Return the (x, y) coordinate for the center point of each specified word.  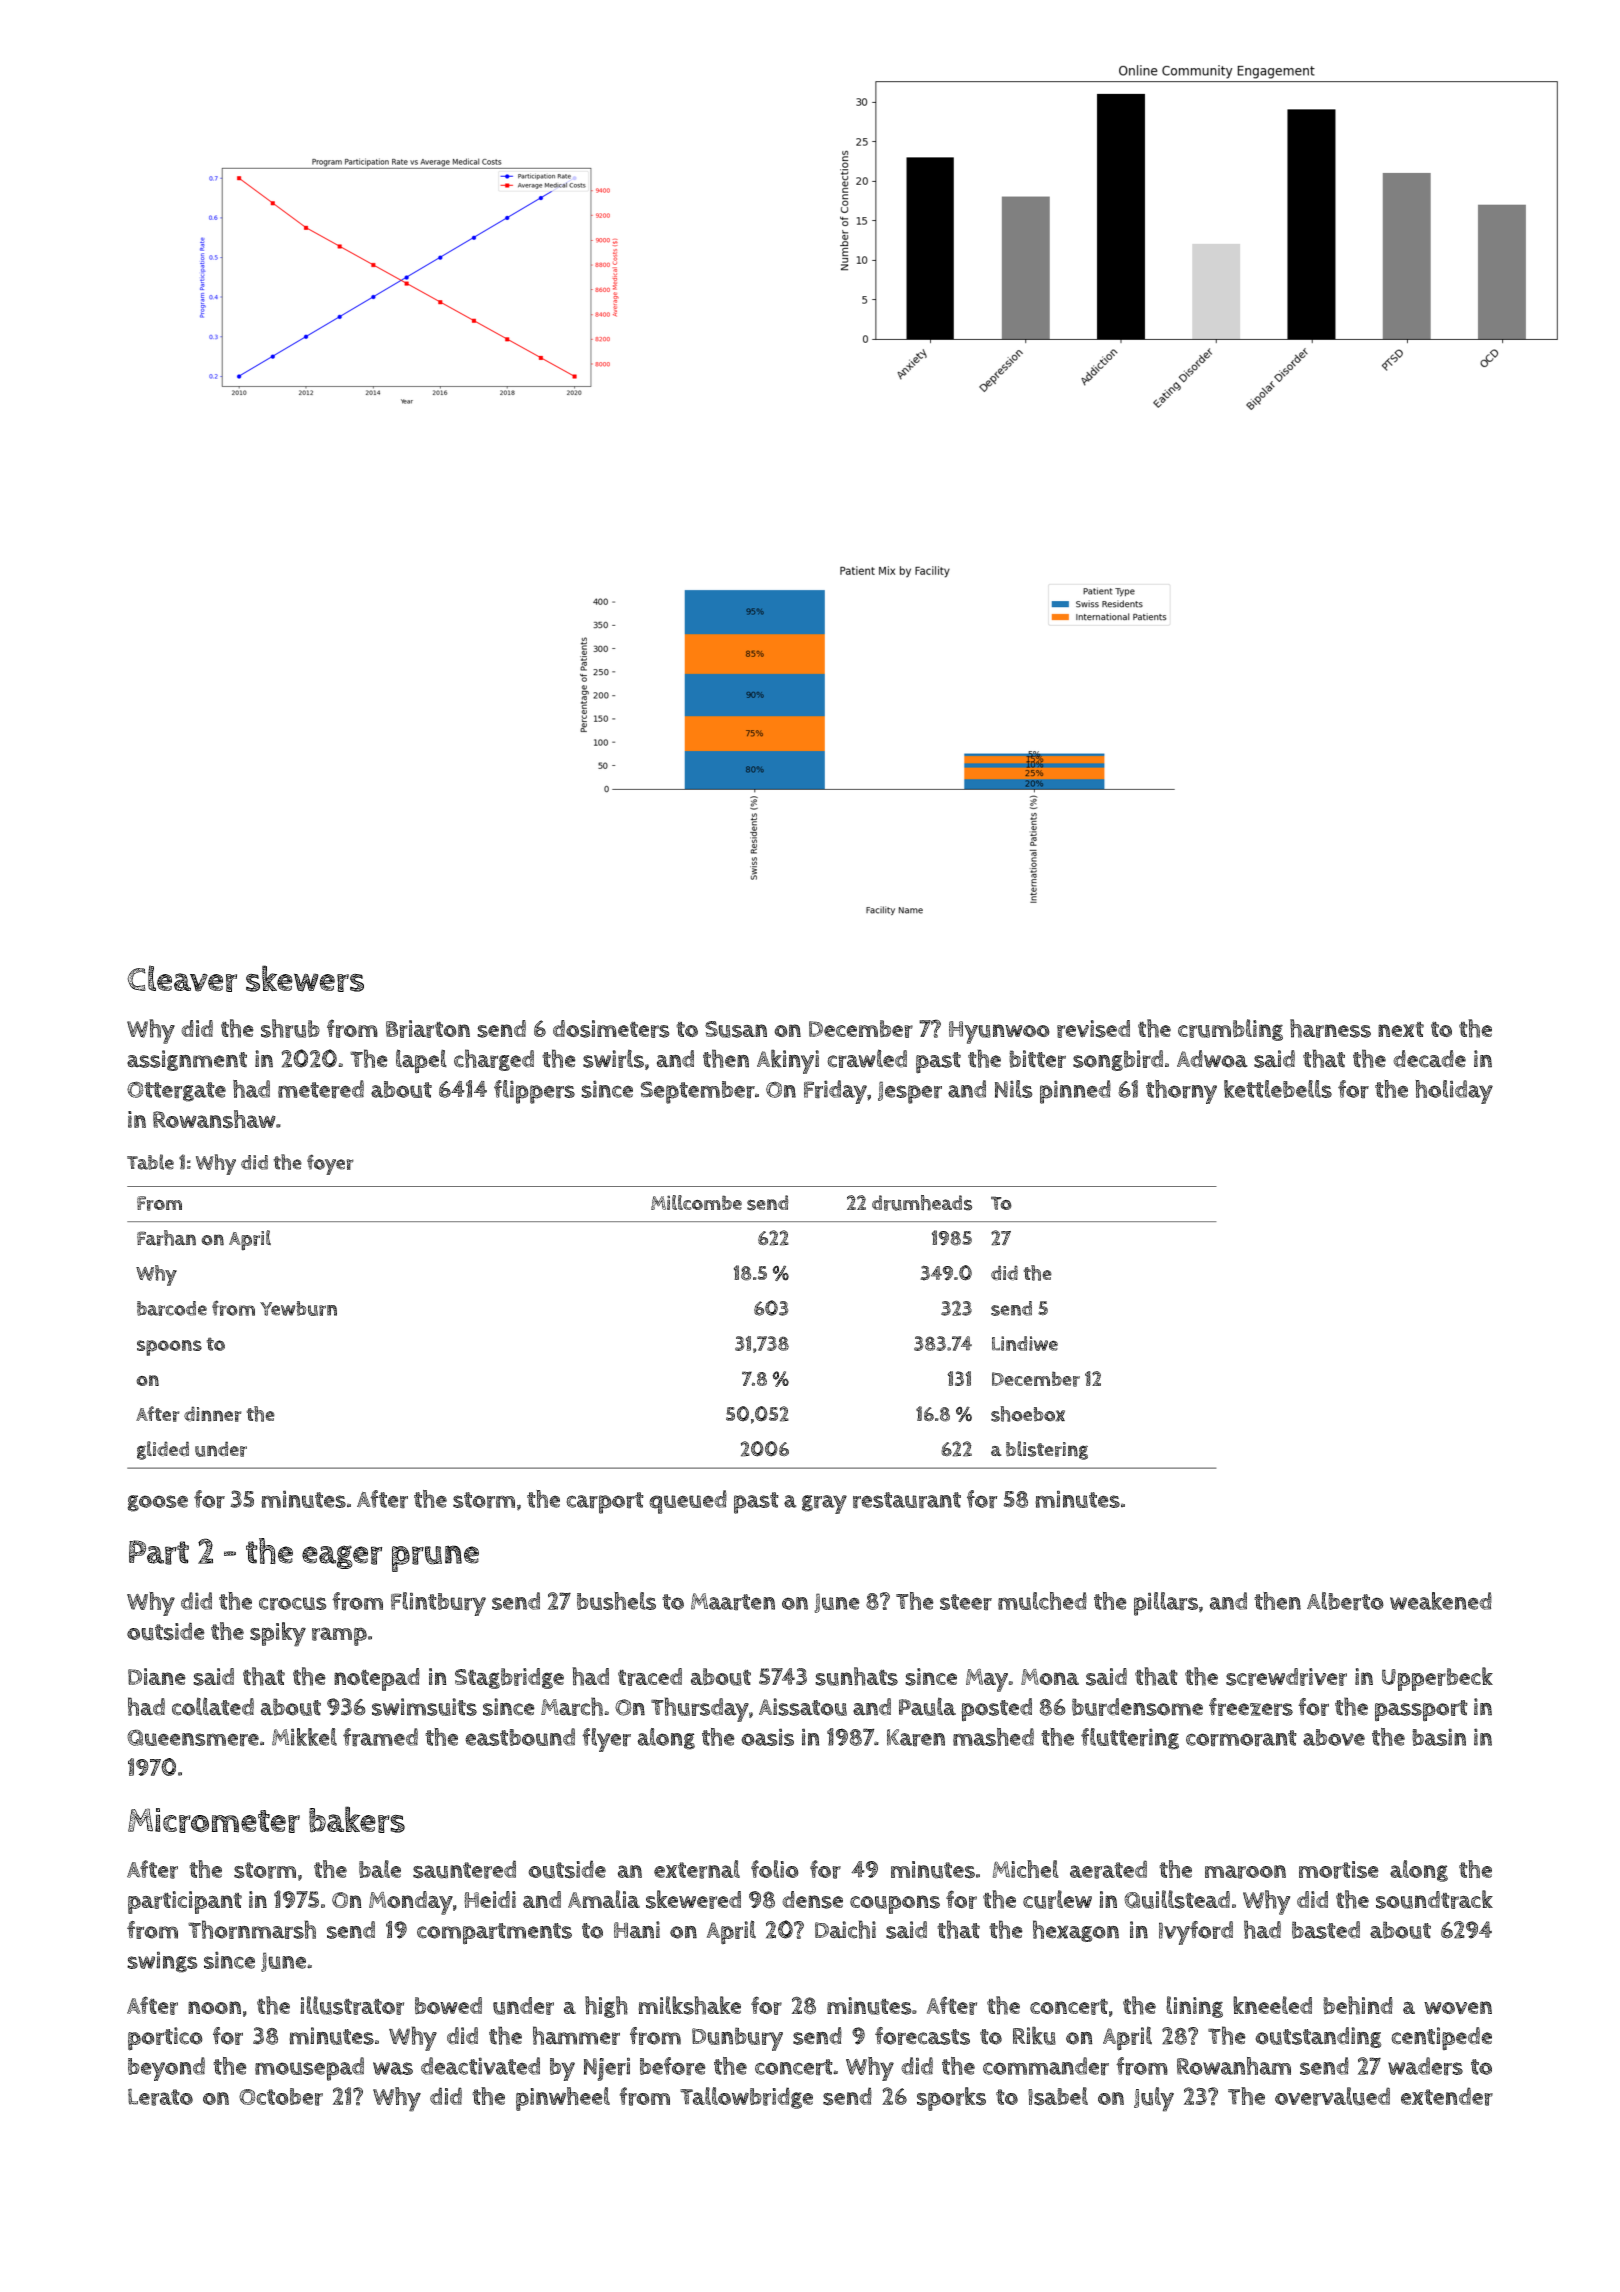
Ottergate (176, 1091)
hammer (576, 2035)
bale (380, 1869)
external (697, 1869)
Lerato (160, 2097)
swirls (613, 1058)
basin (1439, 1737)
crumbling (1230, 1030)
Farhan (166, 1238)
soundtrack (1434, 1899)
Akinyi (788, 1061)
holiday (1454, 1092)
